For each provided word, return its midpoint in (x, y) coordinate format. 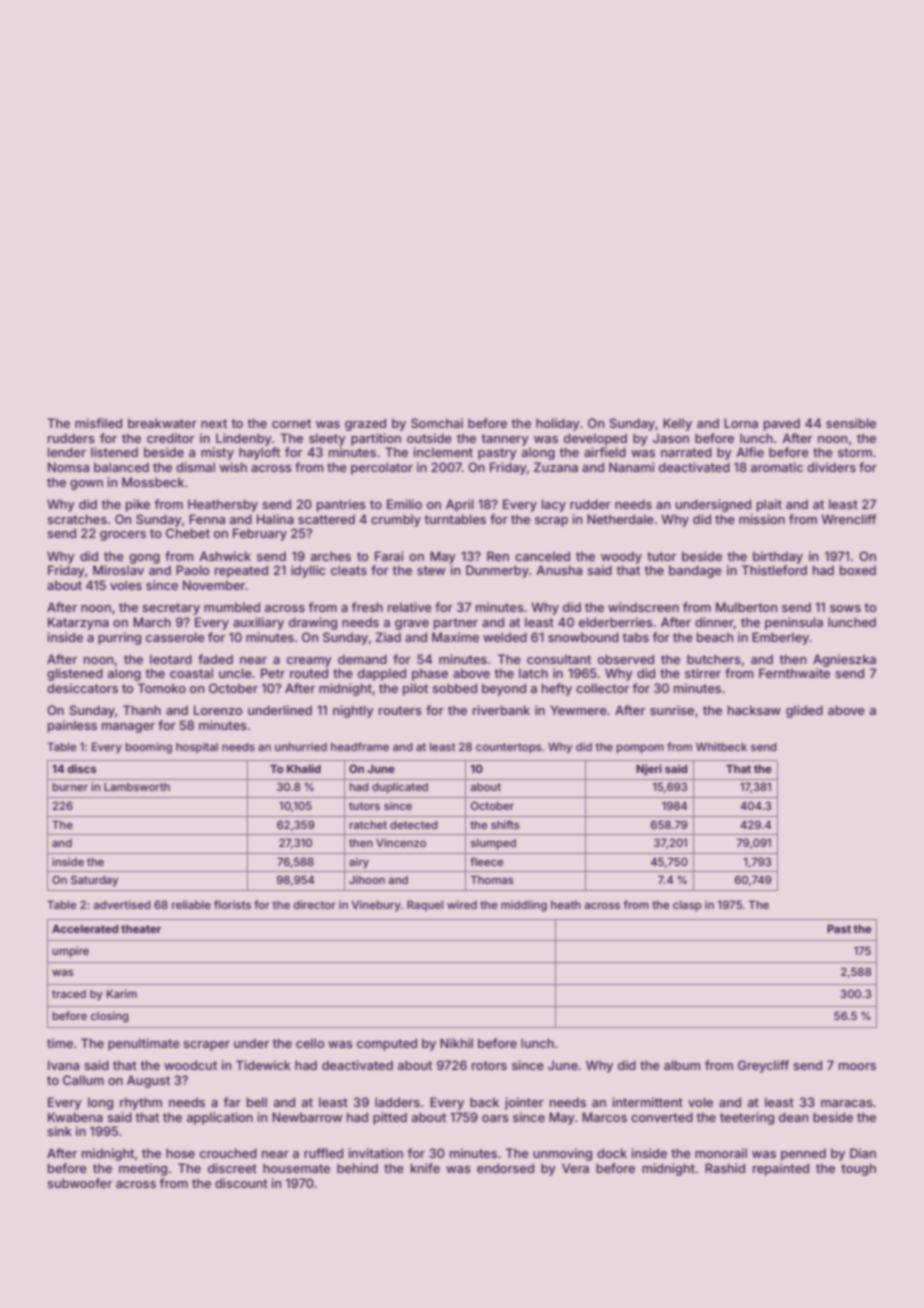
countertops (509, 748)
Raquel (425, 906)
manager (128, 728)
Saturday (94, 881)
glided (804, 711)
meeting (143, 1169)
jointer (524, 1103)
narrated (686, 452)
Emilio (404, 504)
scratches (77, 519)
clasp (687, 906)
